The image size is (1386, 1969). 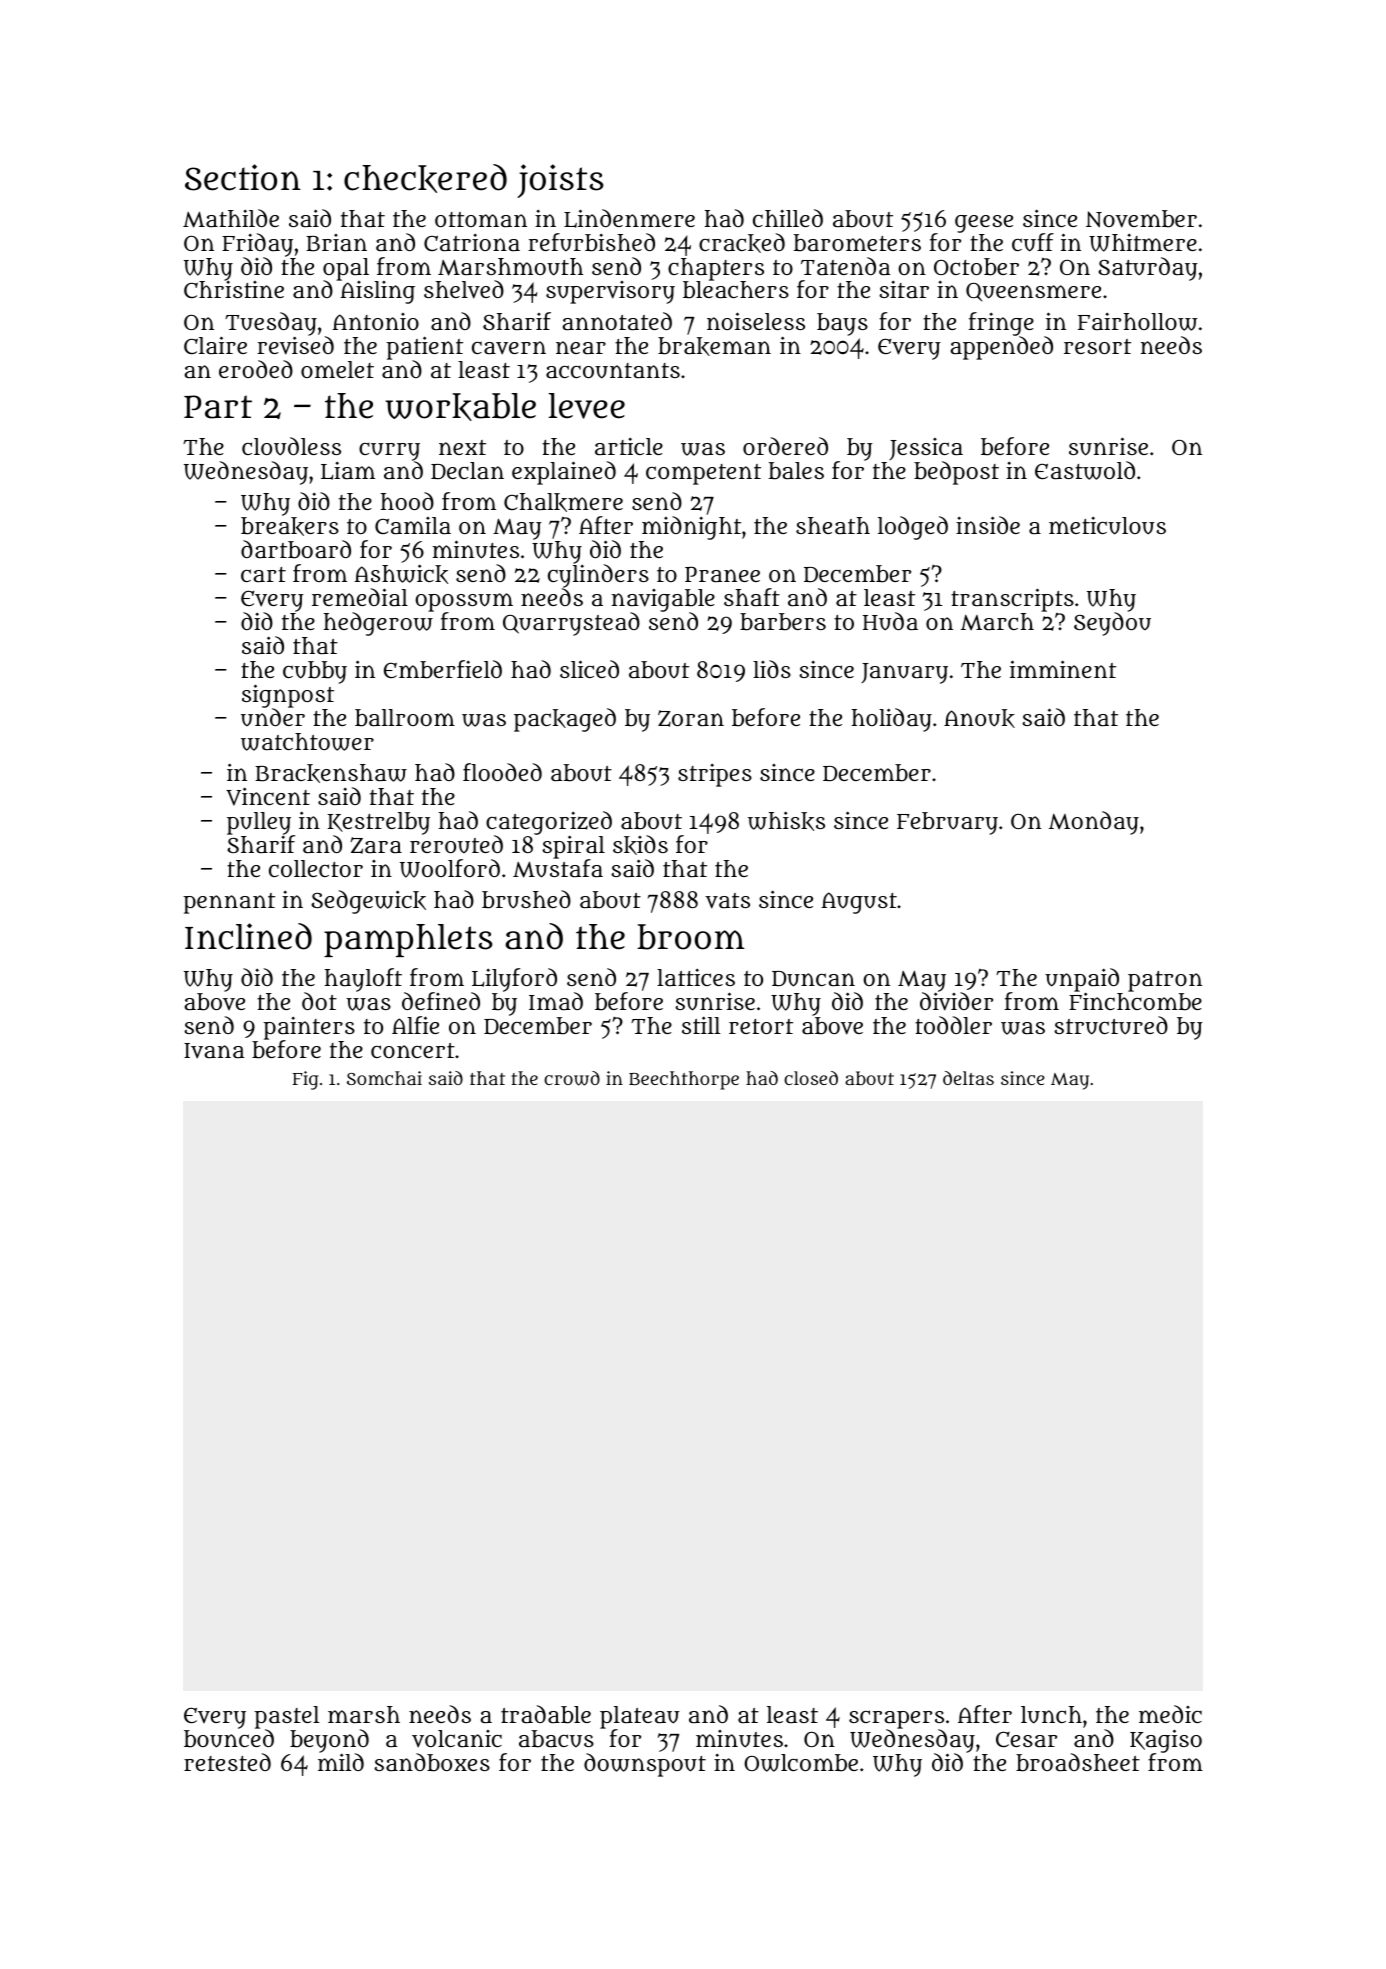 What do you see at coordinates (984, 224) in the document?
I see `geese` at bounding box center [984, 224].
